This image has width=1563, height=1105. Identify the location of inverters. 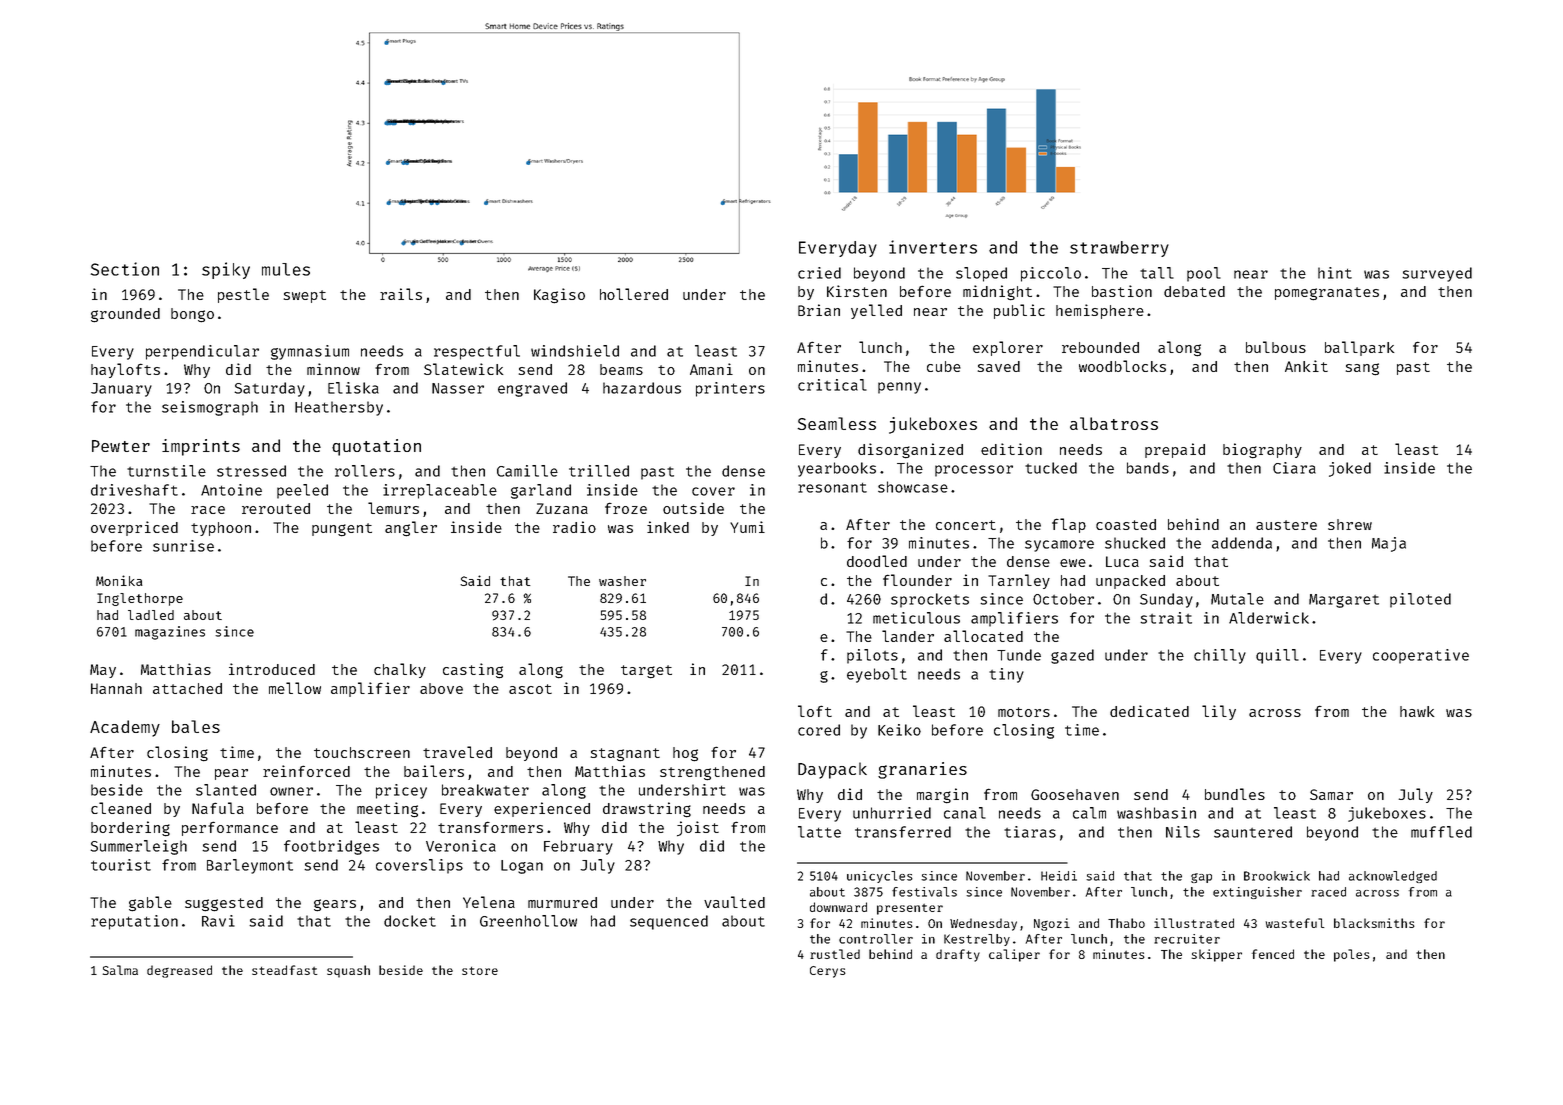
(933, 247).
